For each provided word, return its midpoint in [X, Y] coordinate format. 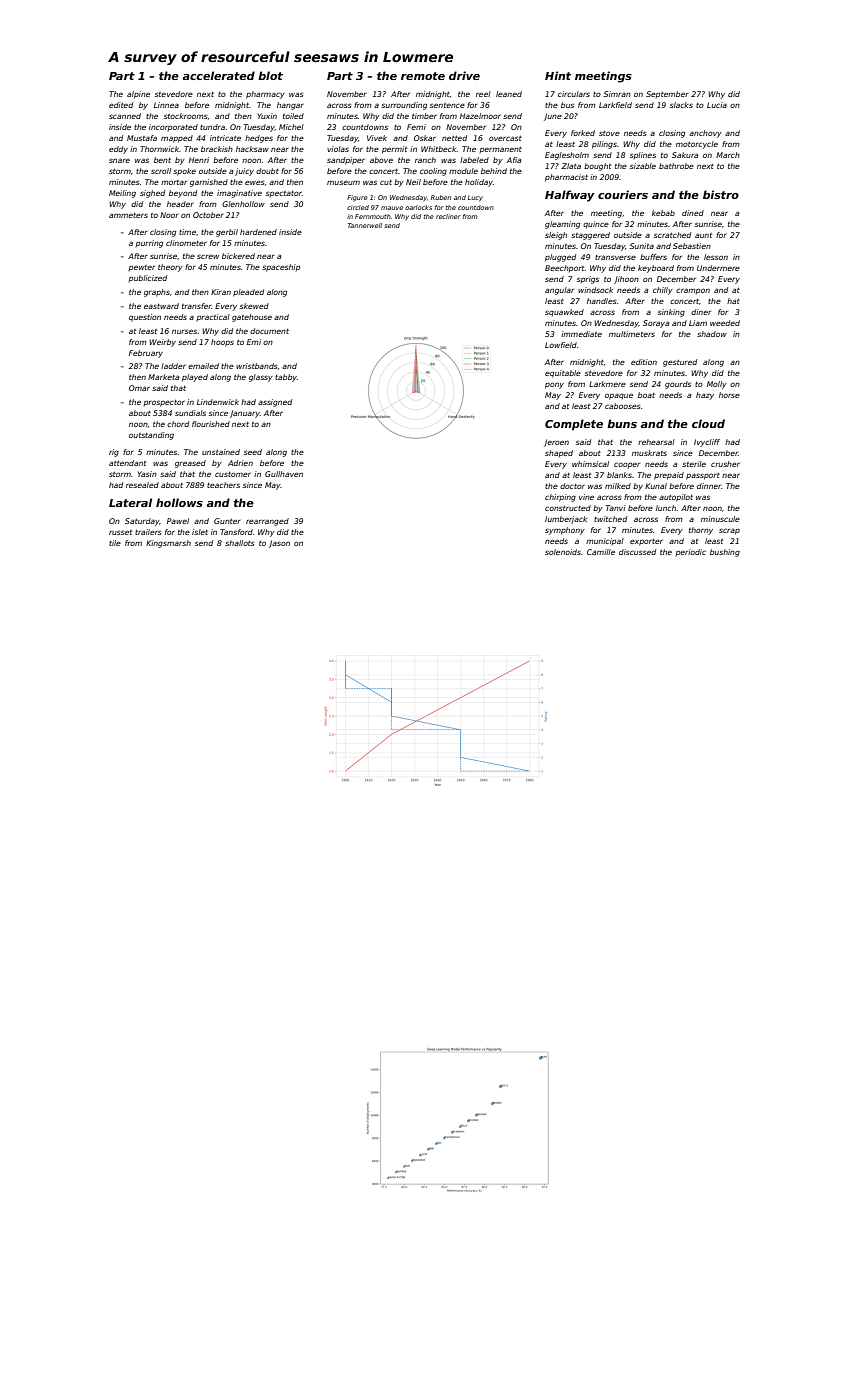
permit [394, 150]
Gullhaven [284, 474]
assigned [275, 403]
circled [358, 207]
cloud [708, 423]
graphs [157, 293]
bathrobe [676, 166]
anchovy [705, 134]
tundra [212, 127]
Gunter [227, 521]
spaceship [281, 268]
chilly [663, 291]
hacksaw [252, 149]
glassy [261, 378]
